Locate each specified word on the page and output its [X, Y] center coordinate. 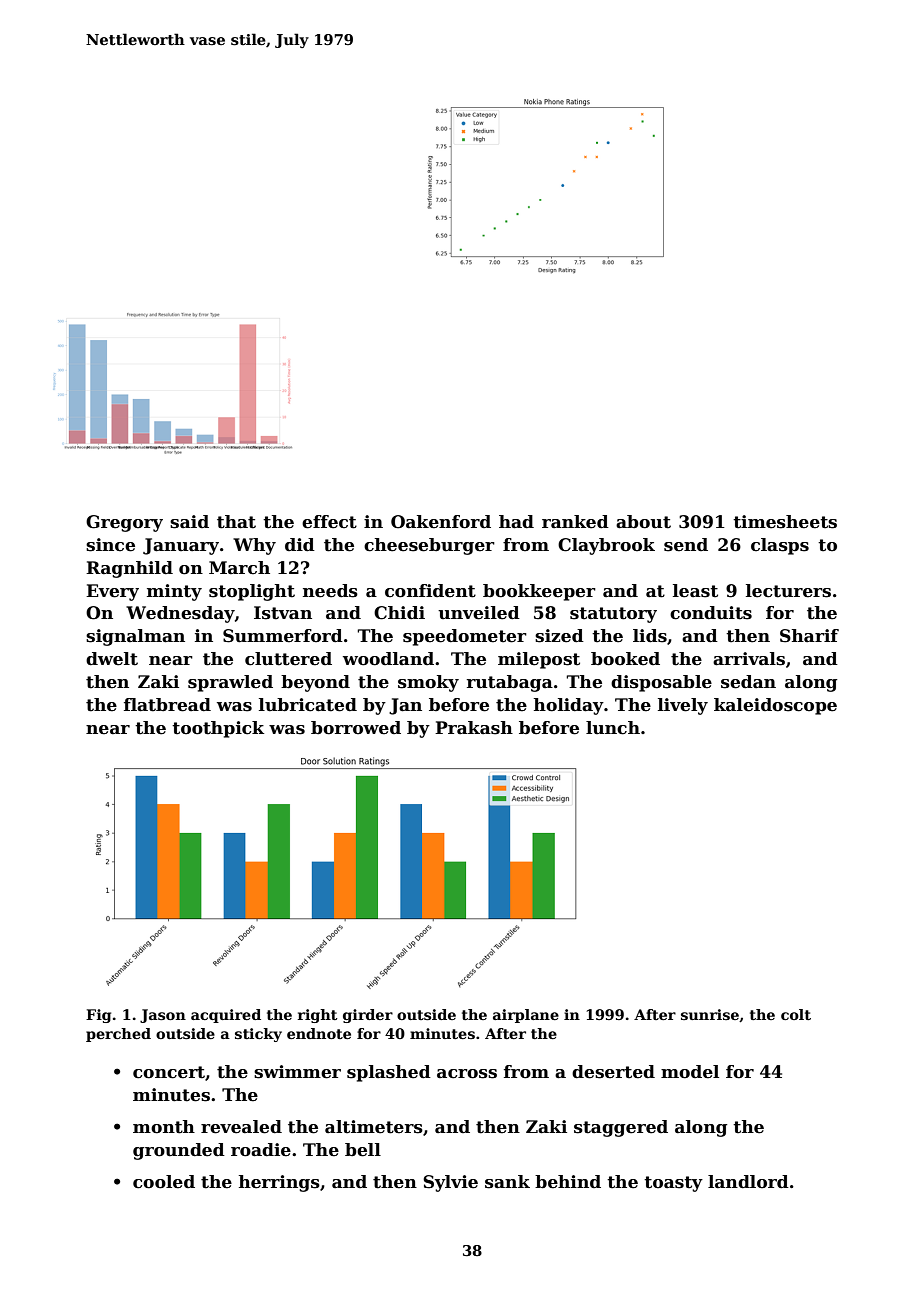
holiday [569, 706]
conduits [711, 613]
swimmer [297, 1072]
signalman [135, 637]
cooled [164, 1182]
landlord [748, 1182]
